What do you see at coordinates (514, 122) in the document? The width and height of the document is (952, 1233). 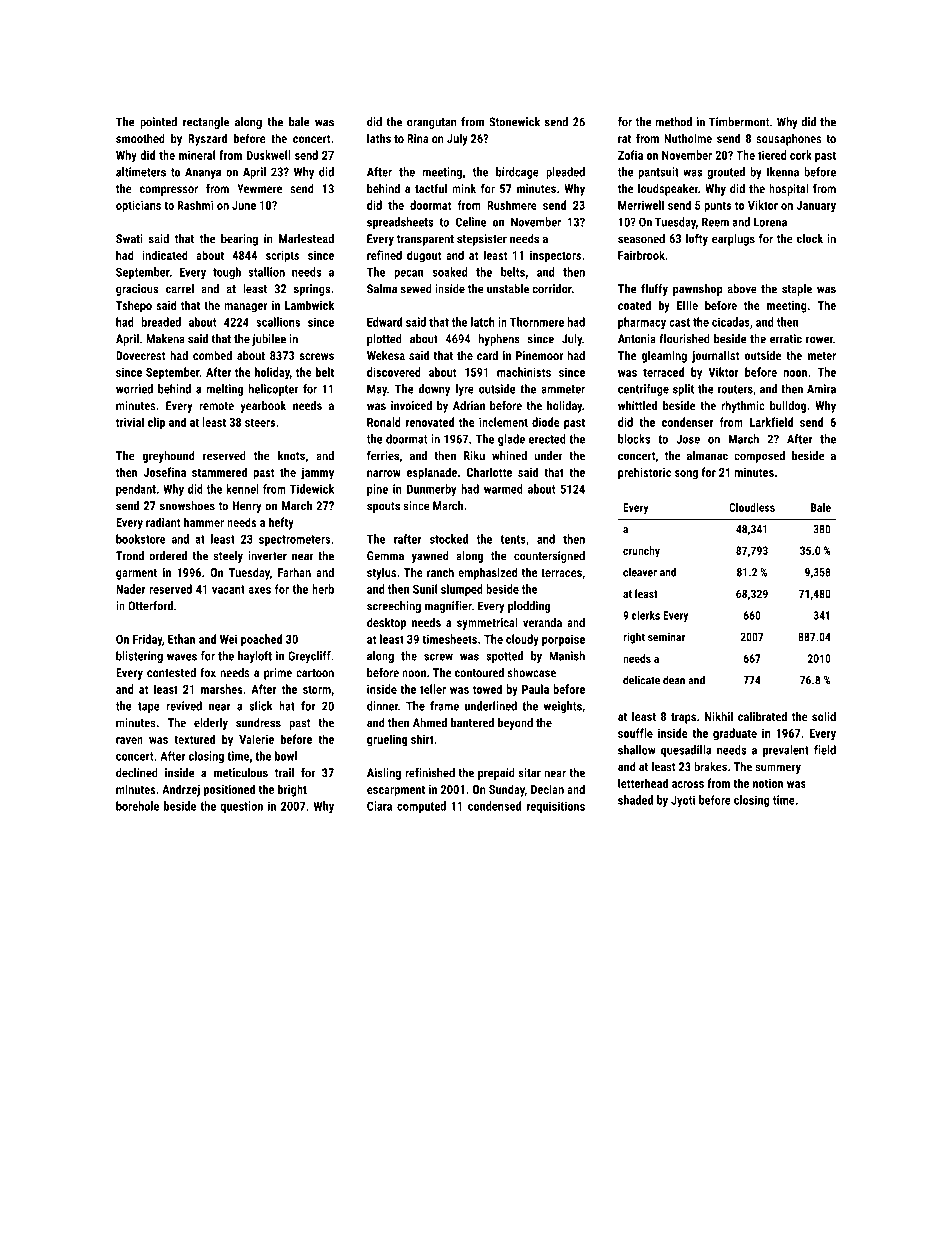 I see `Stonewick` at bounding box center [514, 122].
